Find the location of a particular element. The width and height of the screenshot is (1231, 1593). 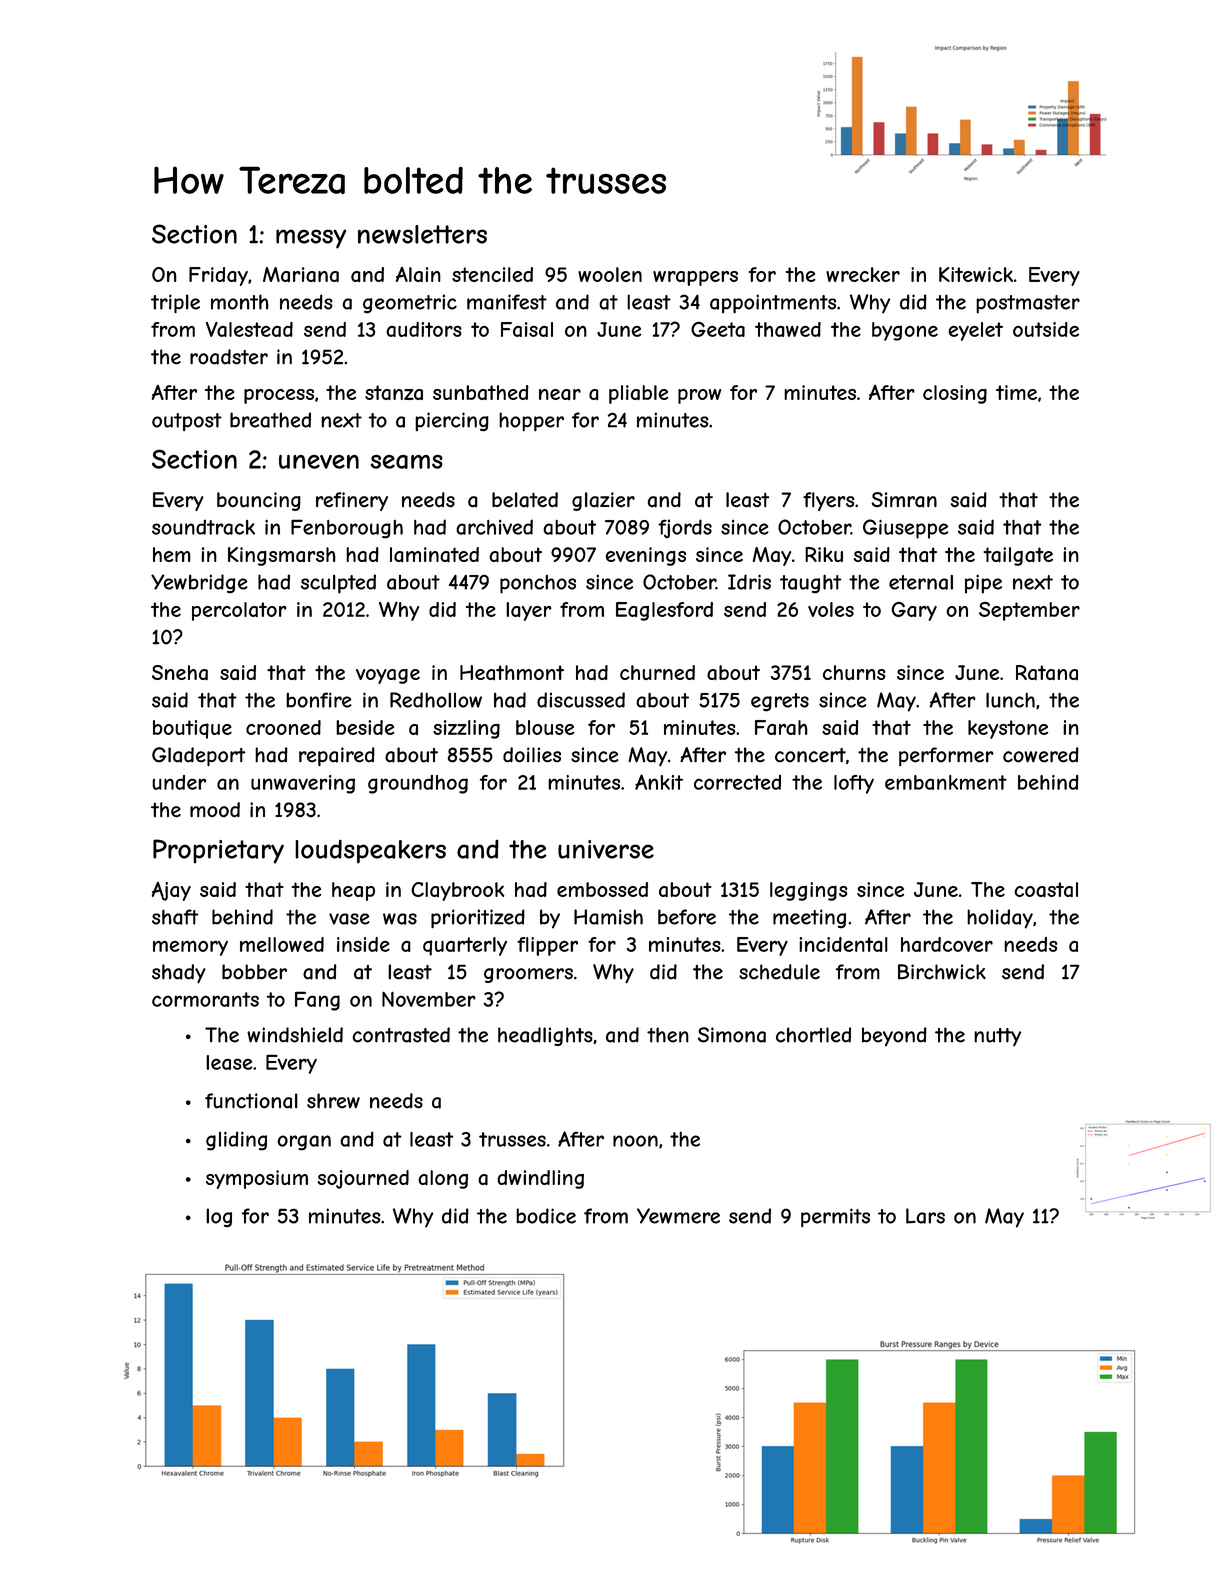

Kitewick is located at coordinates (976, 274).
